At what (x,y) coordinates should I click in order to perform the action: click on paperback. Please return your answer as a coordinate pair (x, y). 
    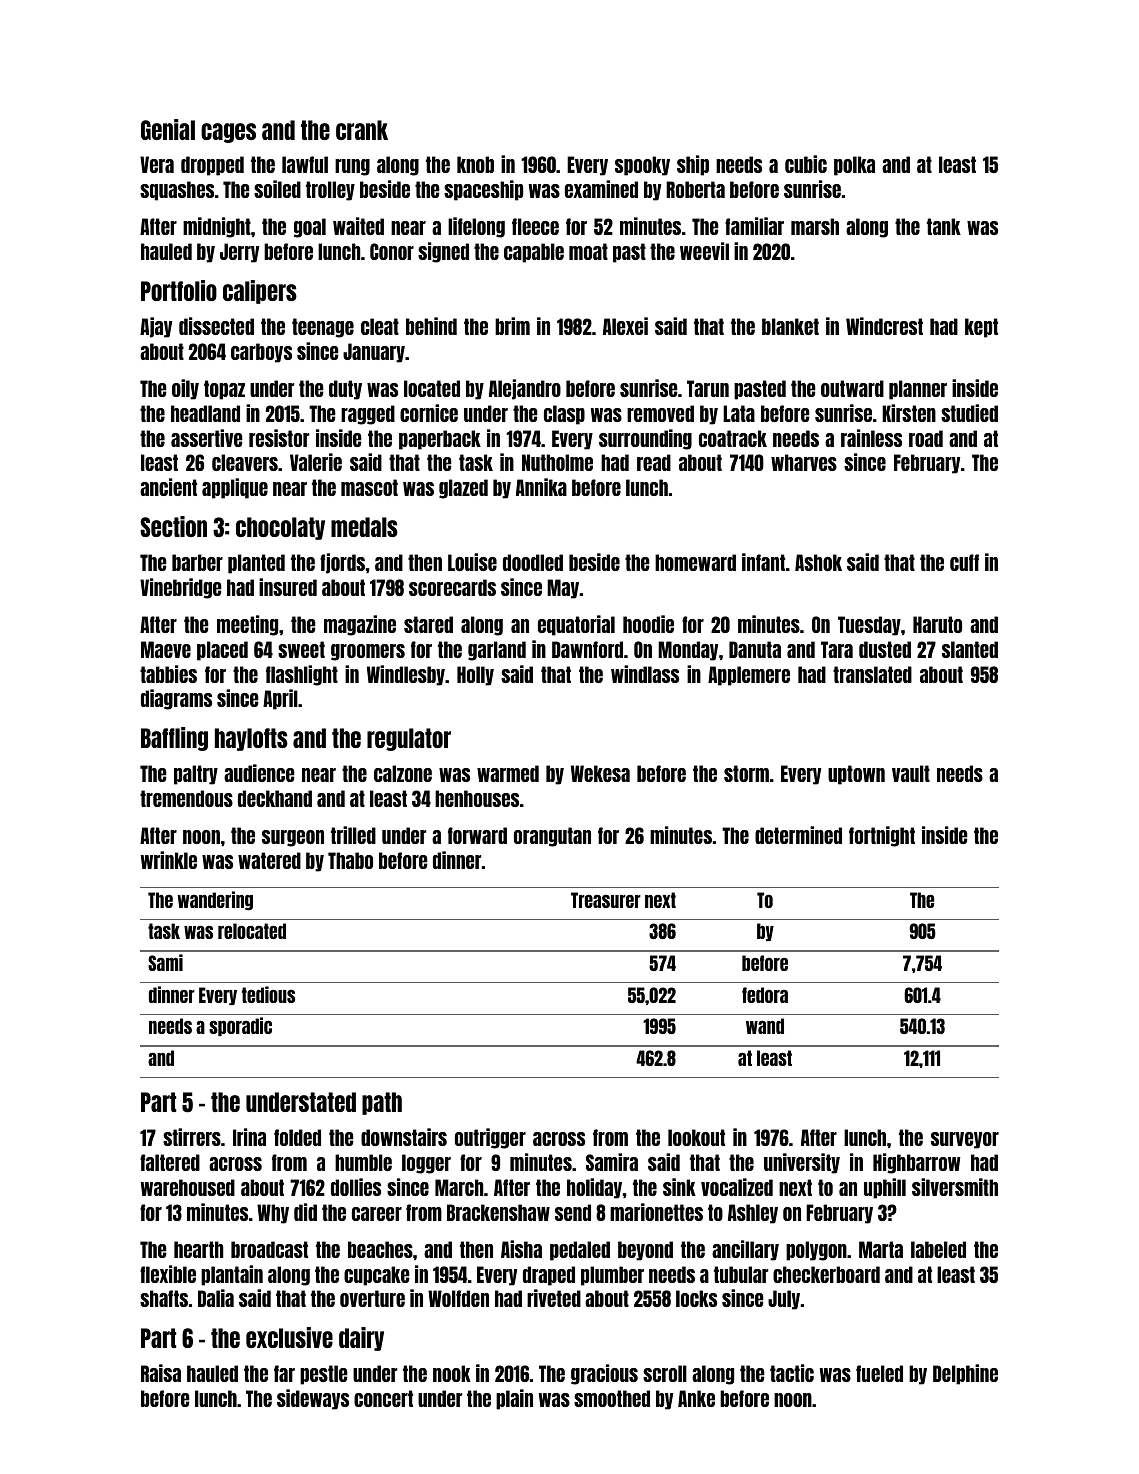
    Looking at the image, I should click on (440, 440).
